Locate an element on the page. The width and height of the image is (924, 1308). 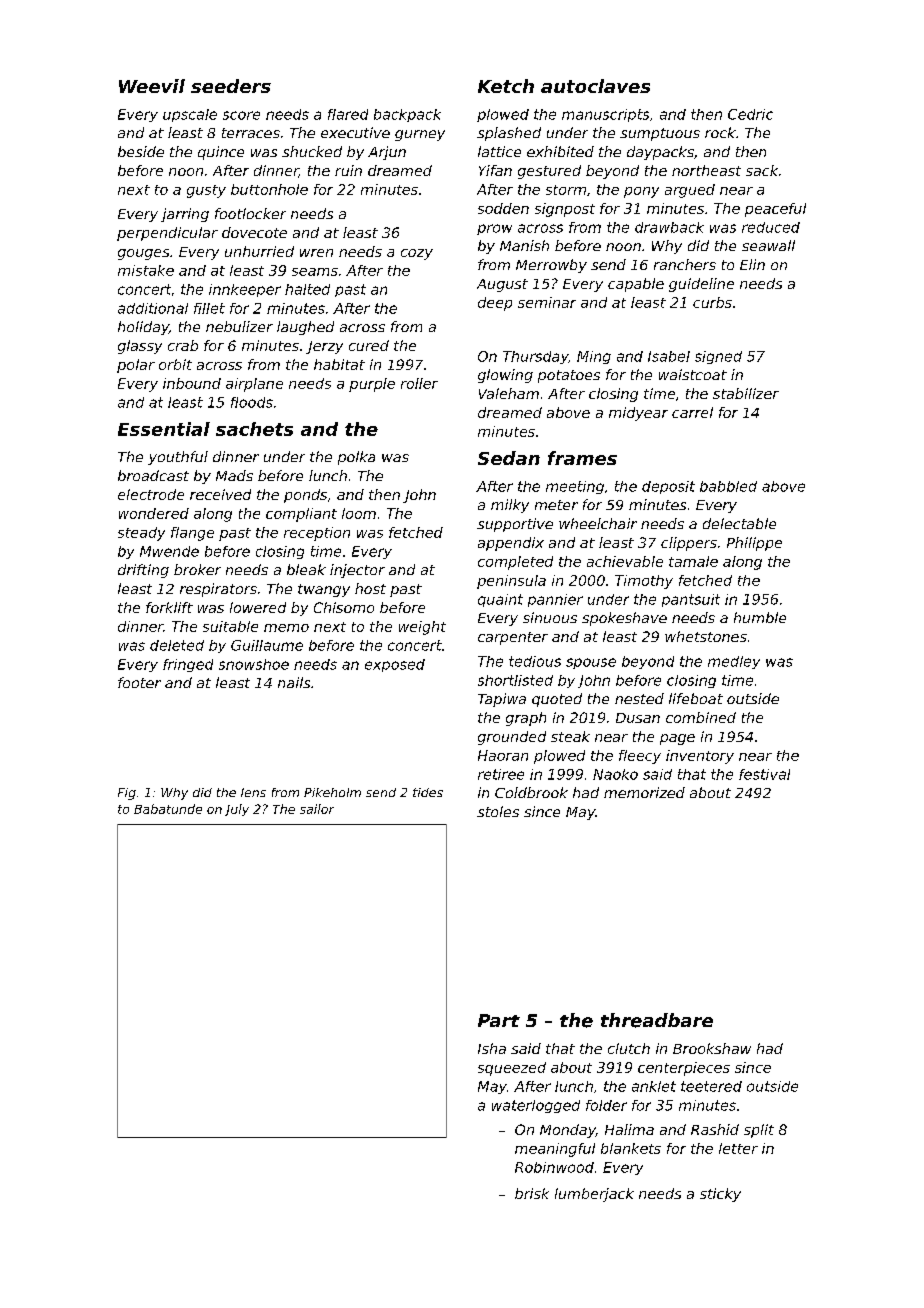
nails is located at coordinates (294, 682).
